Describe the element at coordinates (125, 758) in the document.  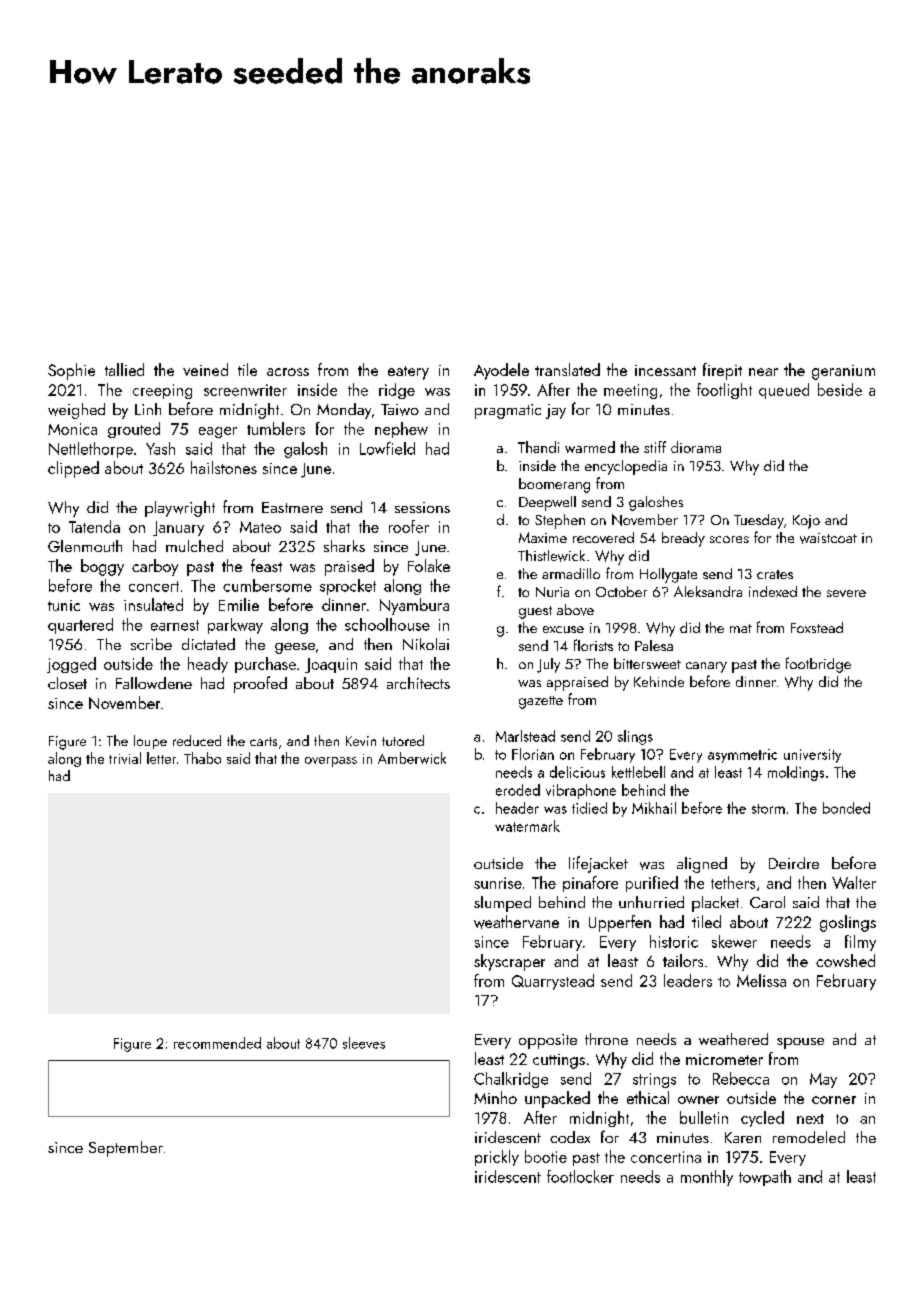
I see `trivial` at that location.
